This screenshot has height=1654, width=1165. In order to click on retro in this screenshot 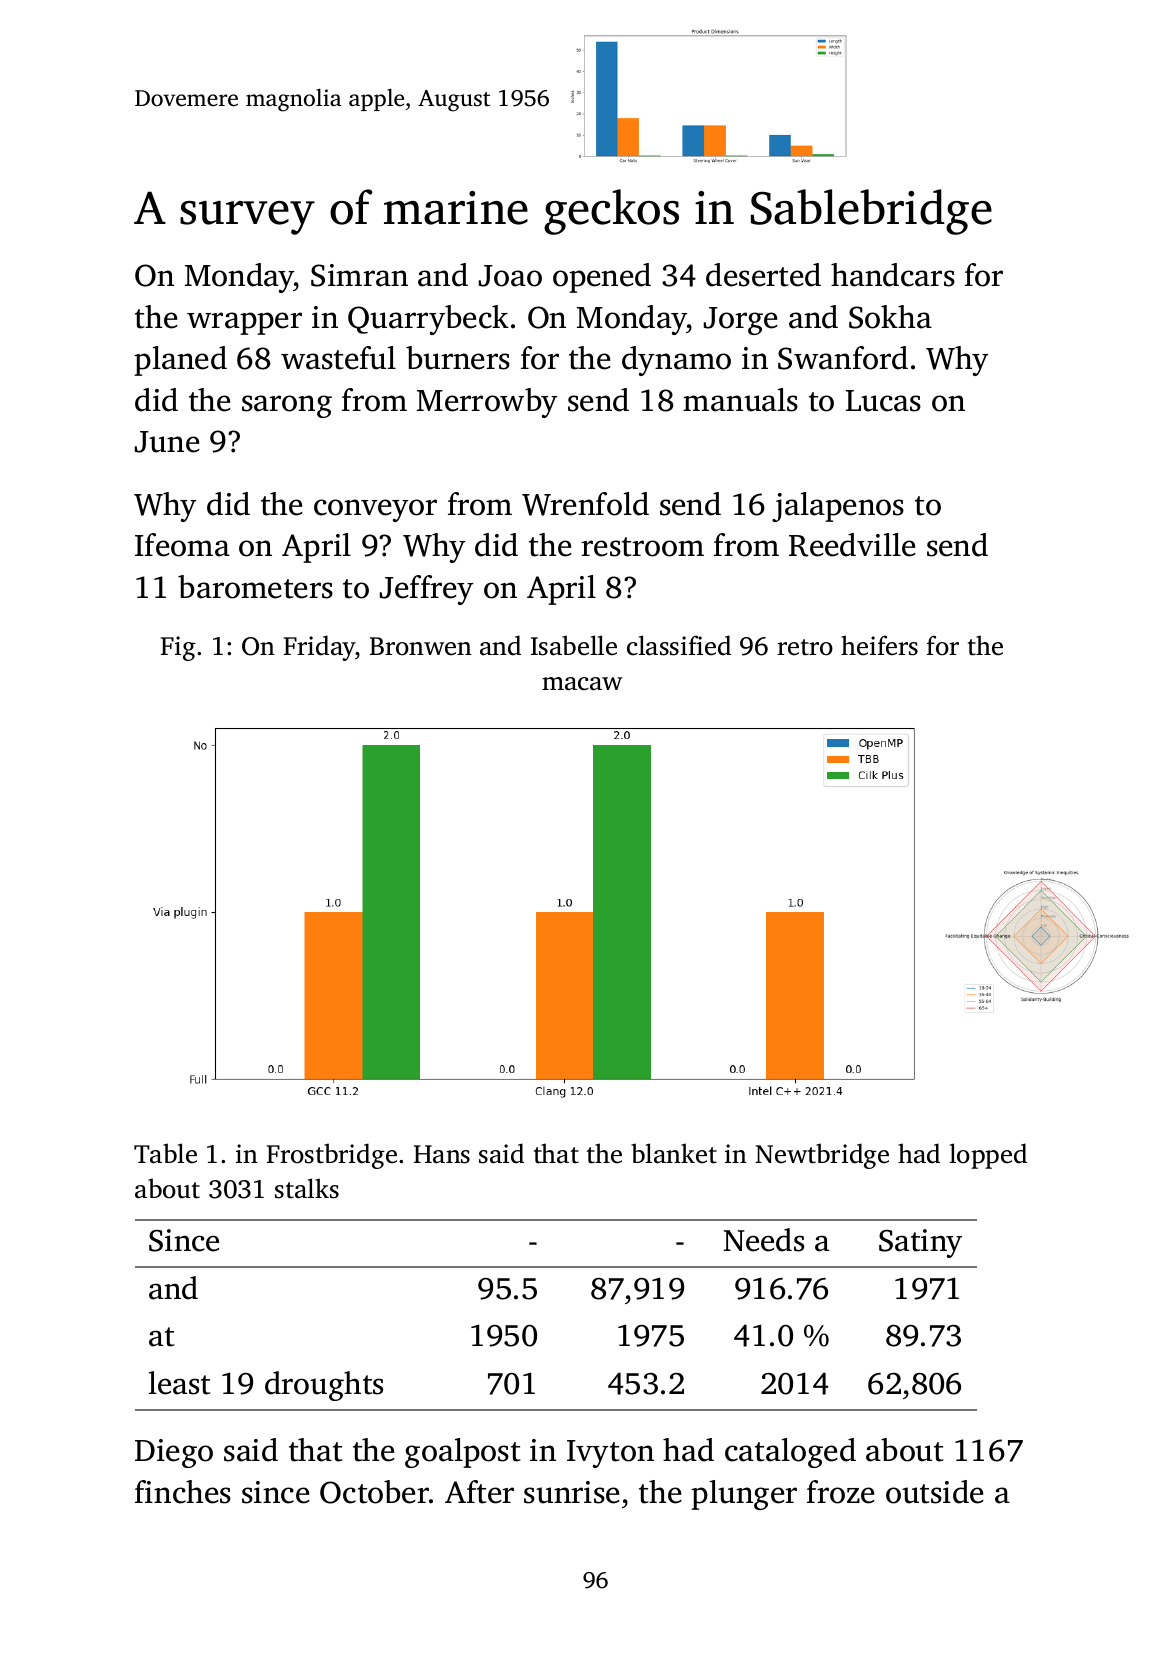, I will do `click(805, 647)`.
